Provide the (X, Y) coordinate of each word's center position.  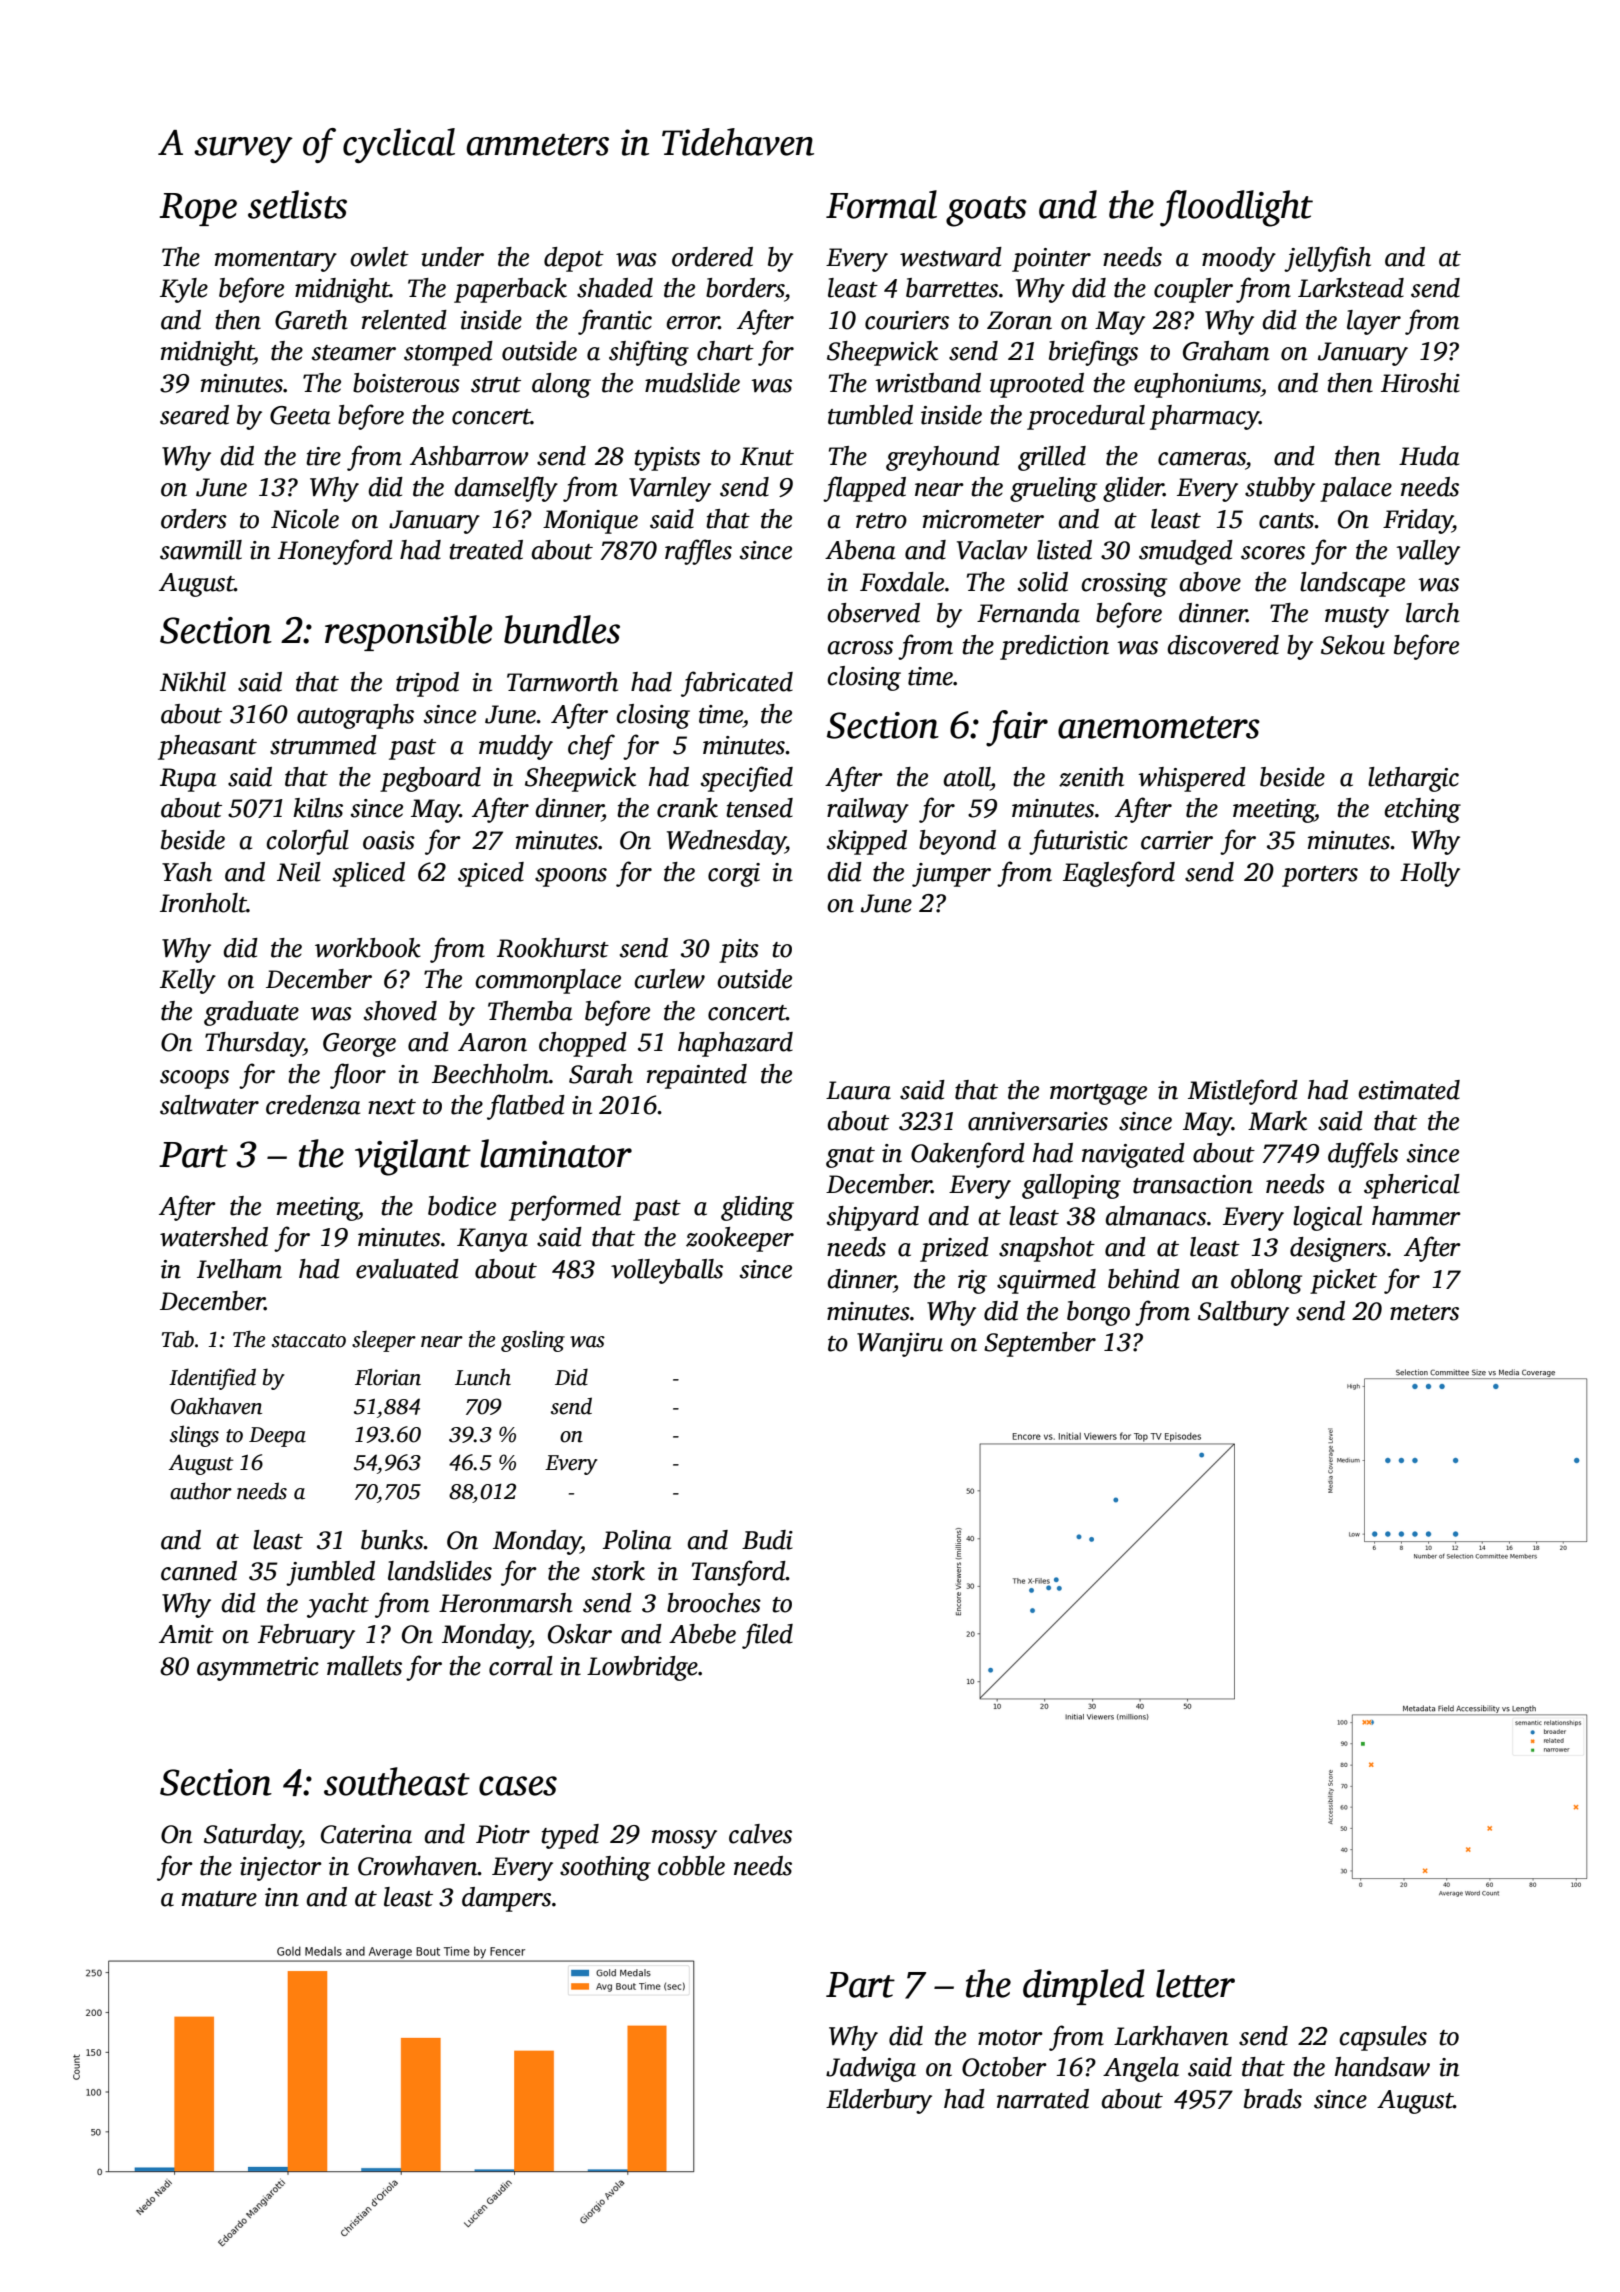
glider (1133, 489)
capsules (1383, 2038)
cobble (691, 1866)
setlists (297, 204)
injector (281, 1869)
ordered (712, 257)
